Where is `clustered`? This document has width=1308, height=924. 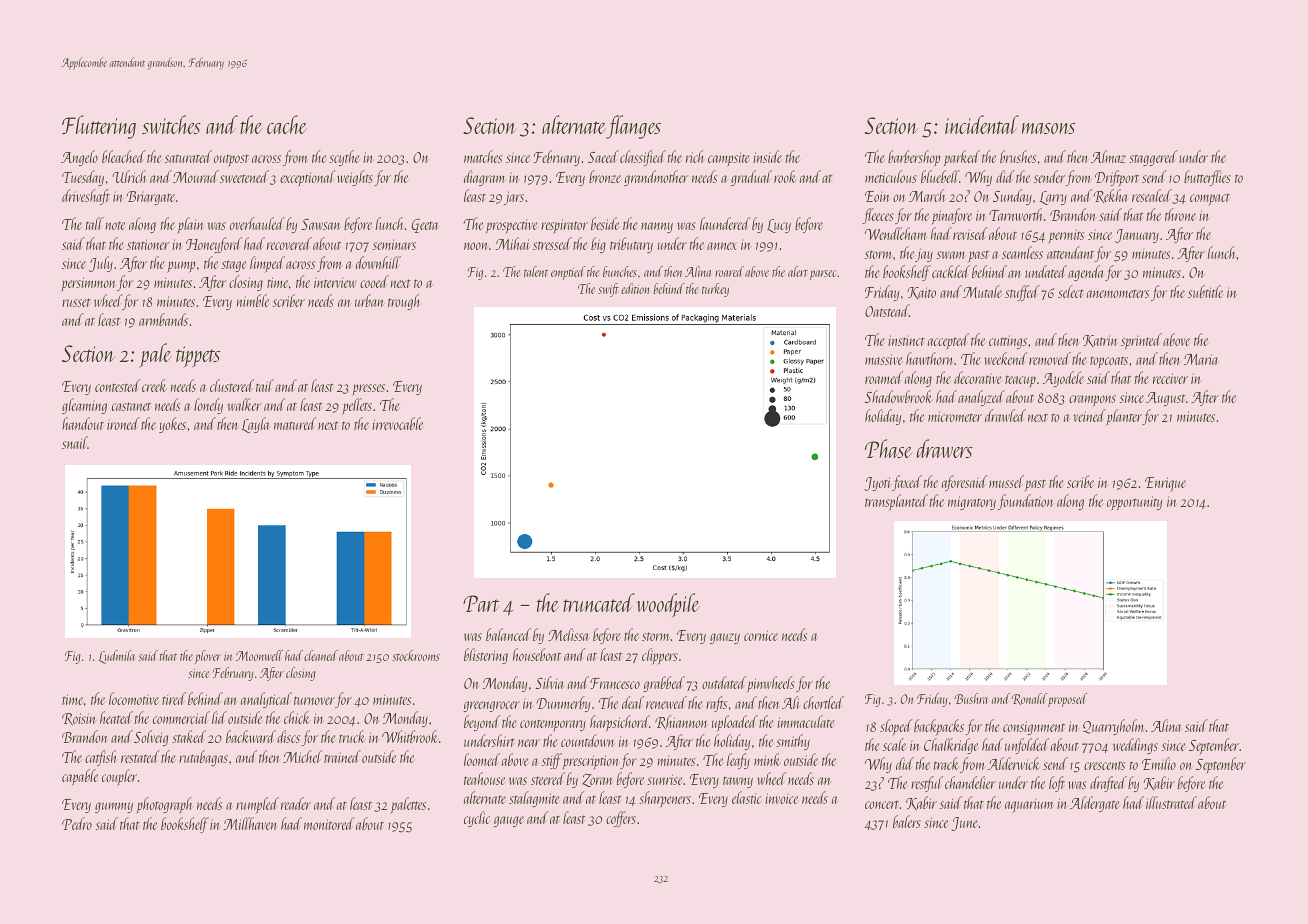
clustered is located at coordinates (232, 385).
